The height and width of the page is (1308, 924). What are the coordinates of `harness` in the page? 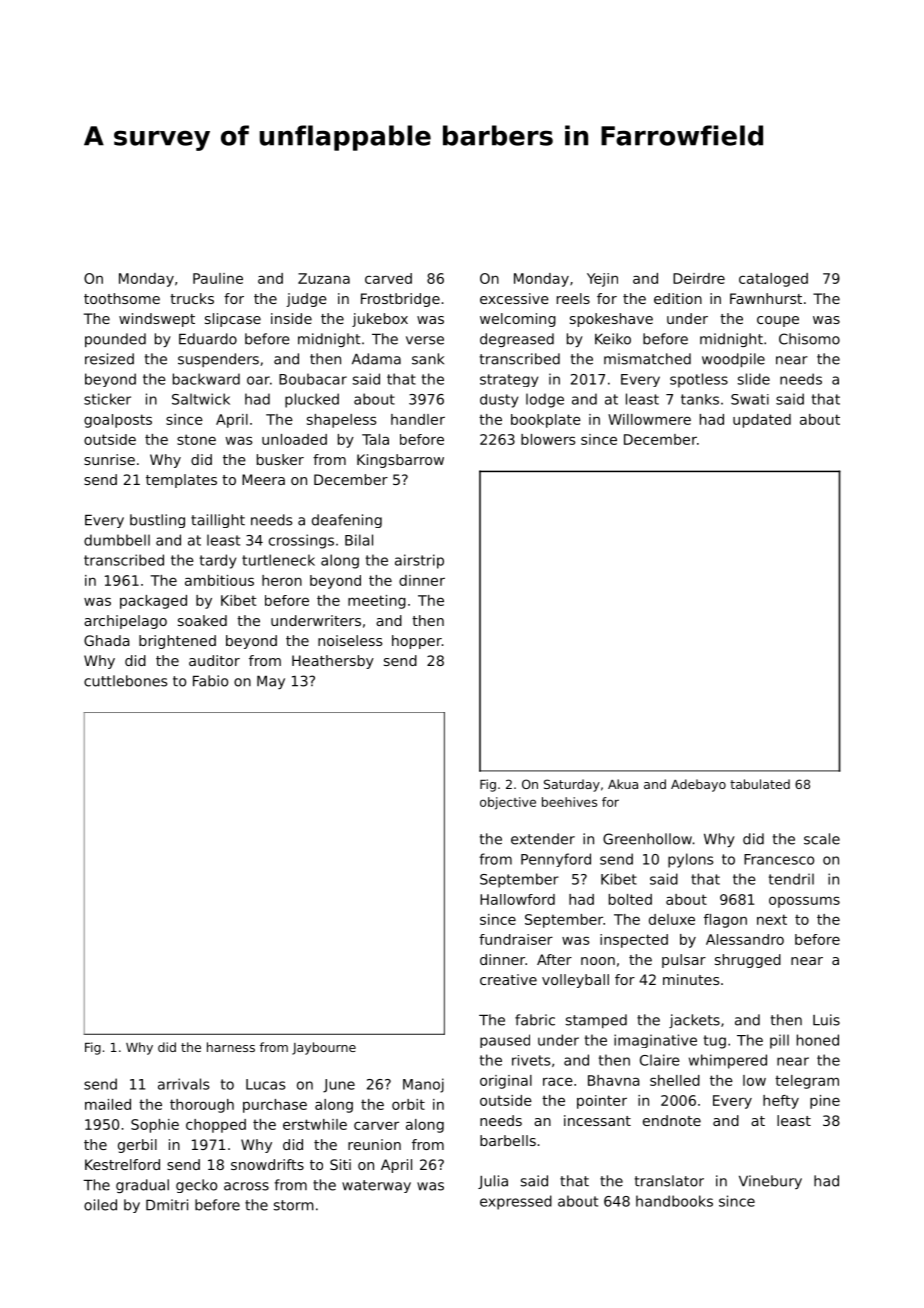 It's located at (231, 1047).
